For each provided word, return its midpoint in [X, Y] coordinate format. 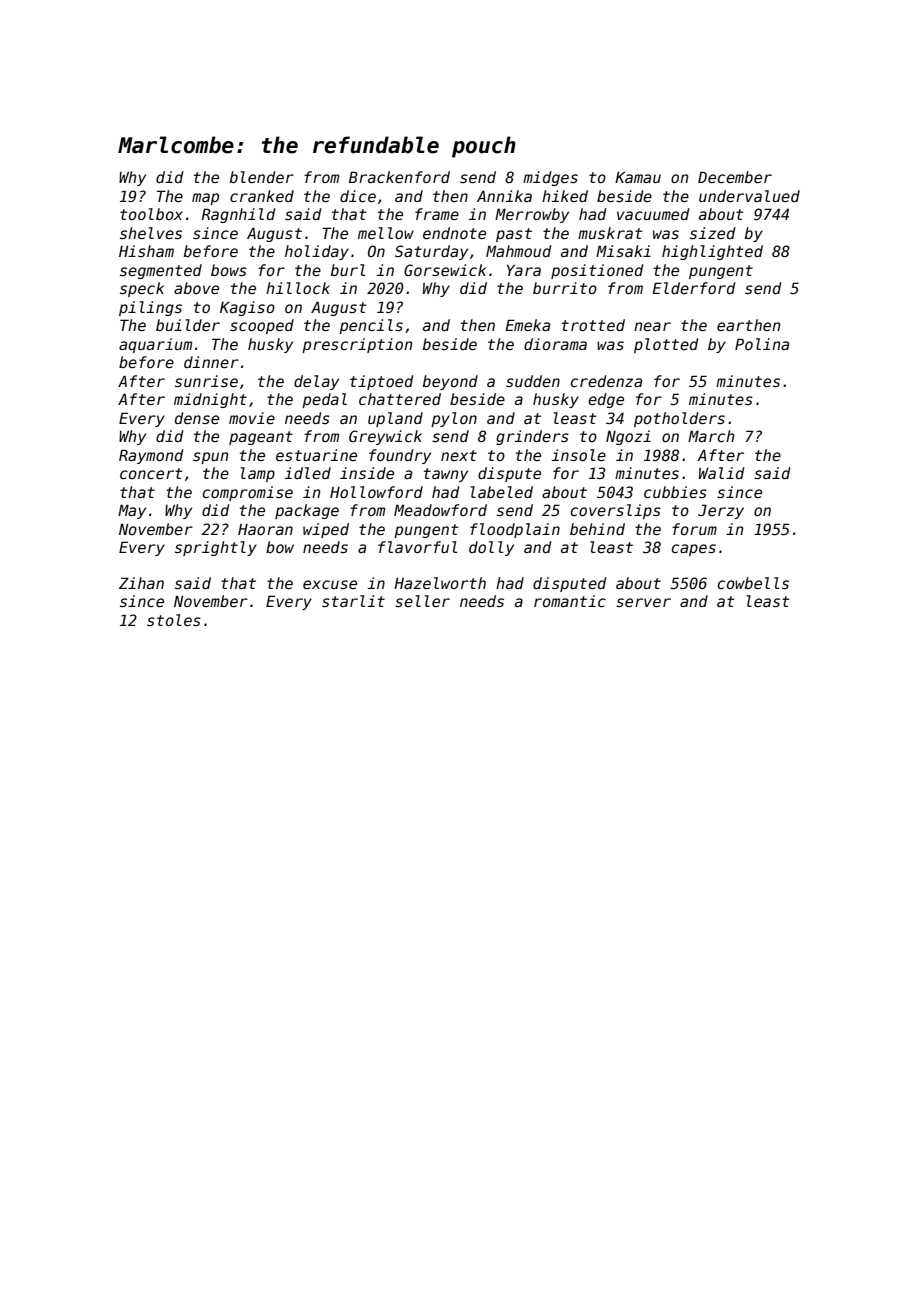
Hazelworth [440, 583]
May [132, 511]
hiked [565, 196]
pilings [150, 308]
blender [262, 177]
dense [197, 418]
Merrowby [532, 215]
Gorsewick [445, 270]
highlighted [712, 252]
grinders [532, 437]
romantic [570, 601]
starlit [353, 601]
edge [606, 400]
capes [693, 550]
